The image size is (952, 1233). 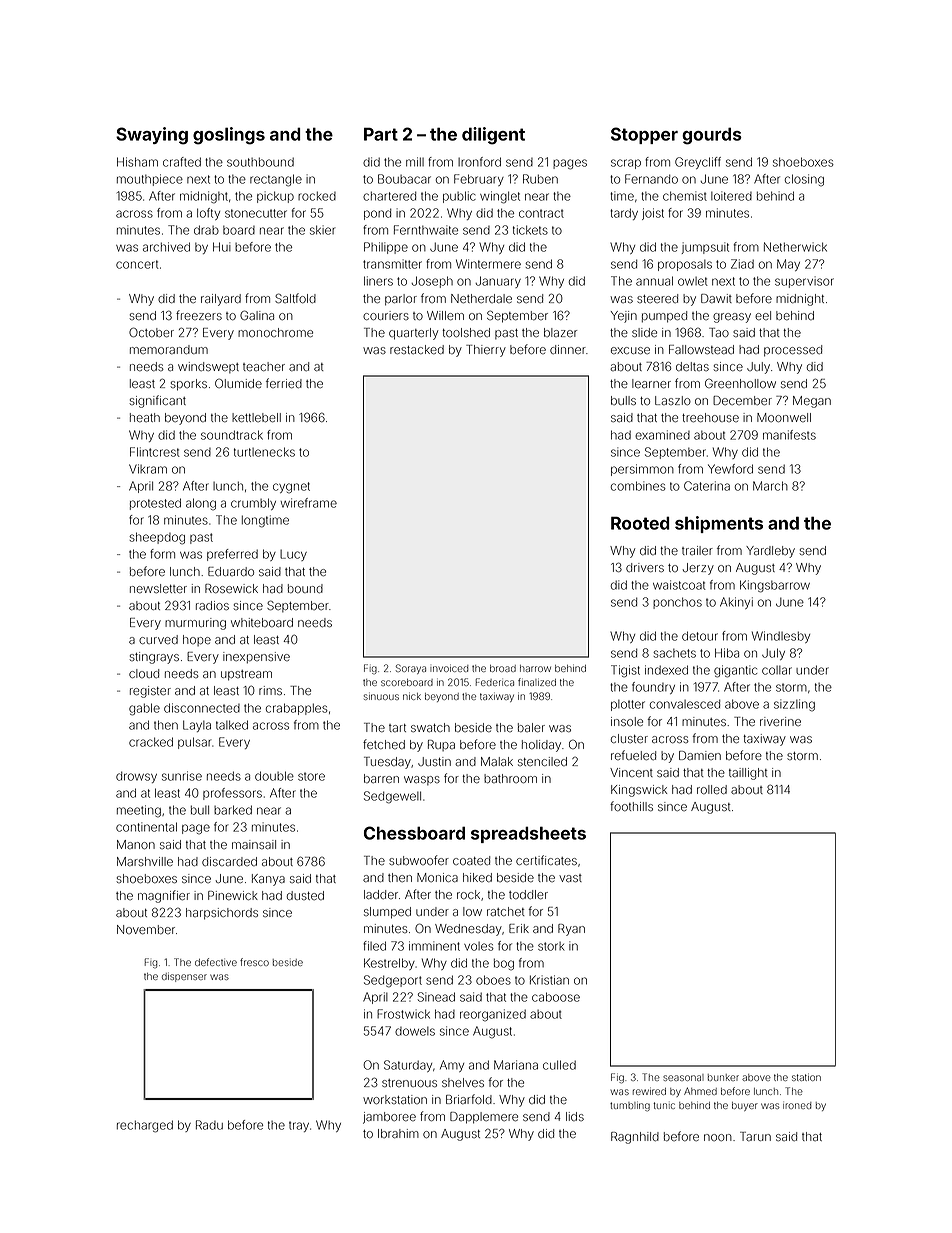 What do you see at coordinates (748, 774) in the screenshot?
I see `taillight` at bounding box center [748, 774].
